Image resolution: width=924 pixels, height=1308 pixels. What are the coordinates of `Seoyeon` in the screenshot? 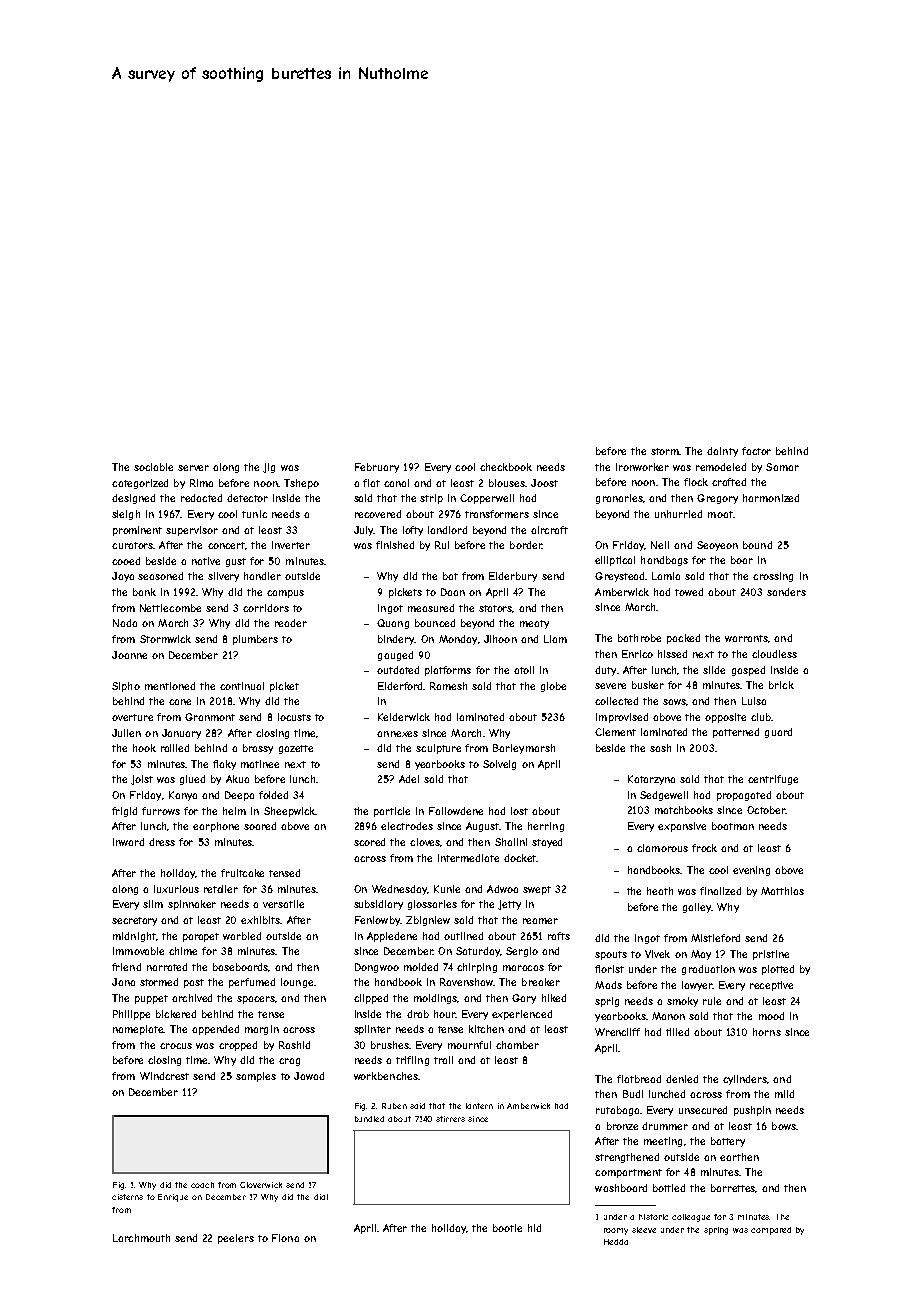 It's located at (717, 546).
